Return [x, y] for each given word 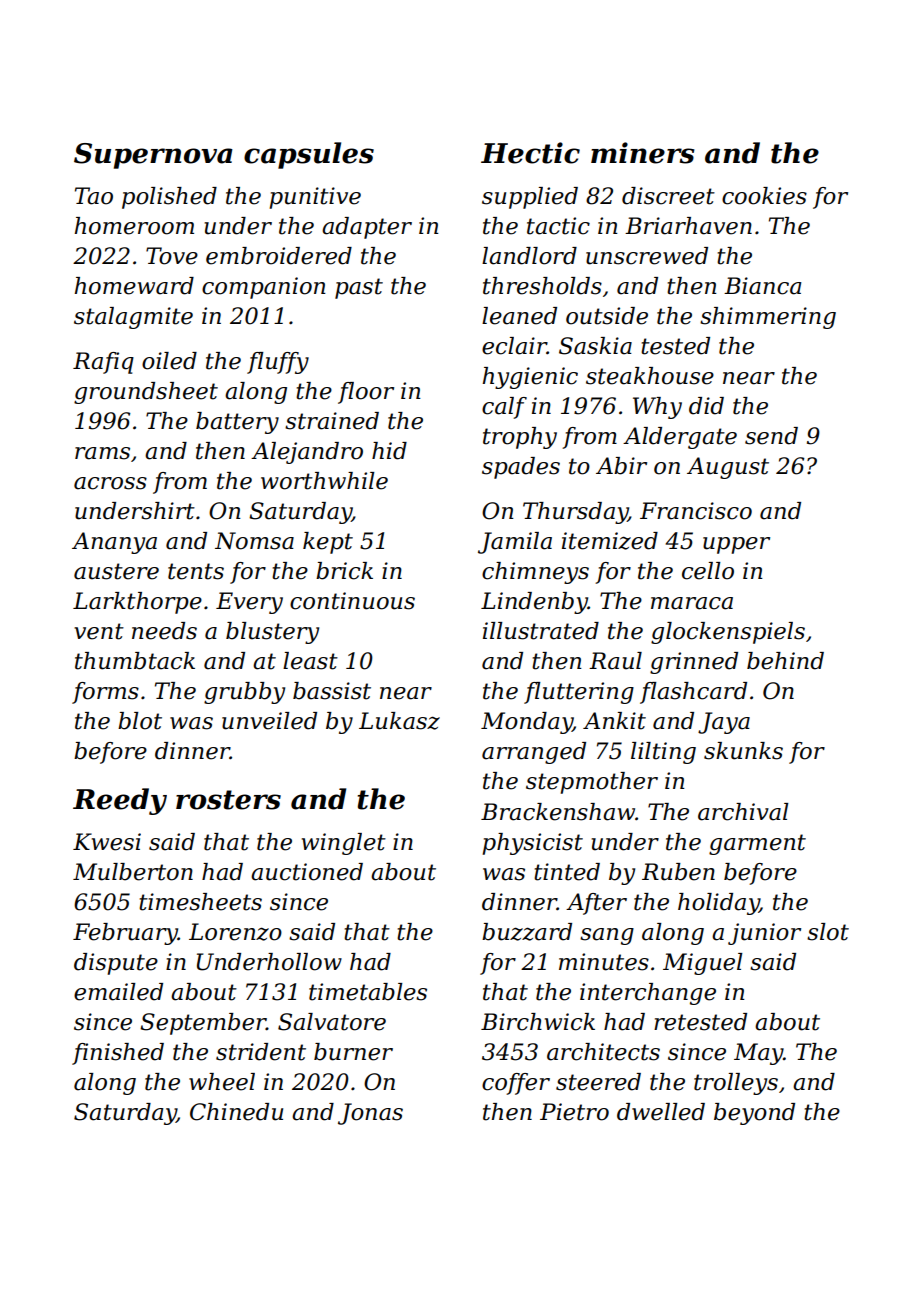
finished [118, 1054]
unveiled [269, 721]
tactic [558, 226]
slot [828, 932]
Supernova [153, 156]
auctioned [307, 872]
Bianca [762, 286]
